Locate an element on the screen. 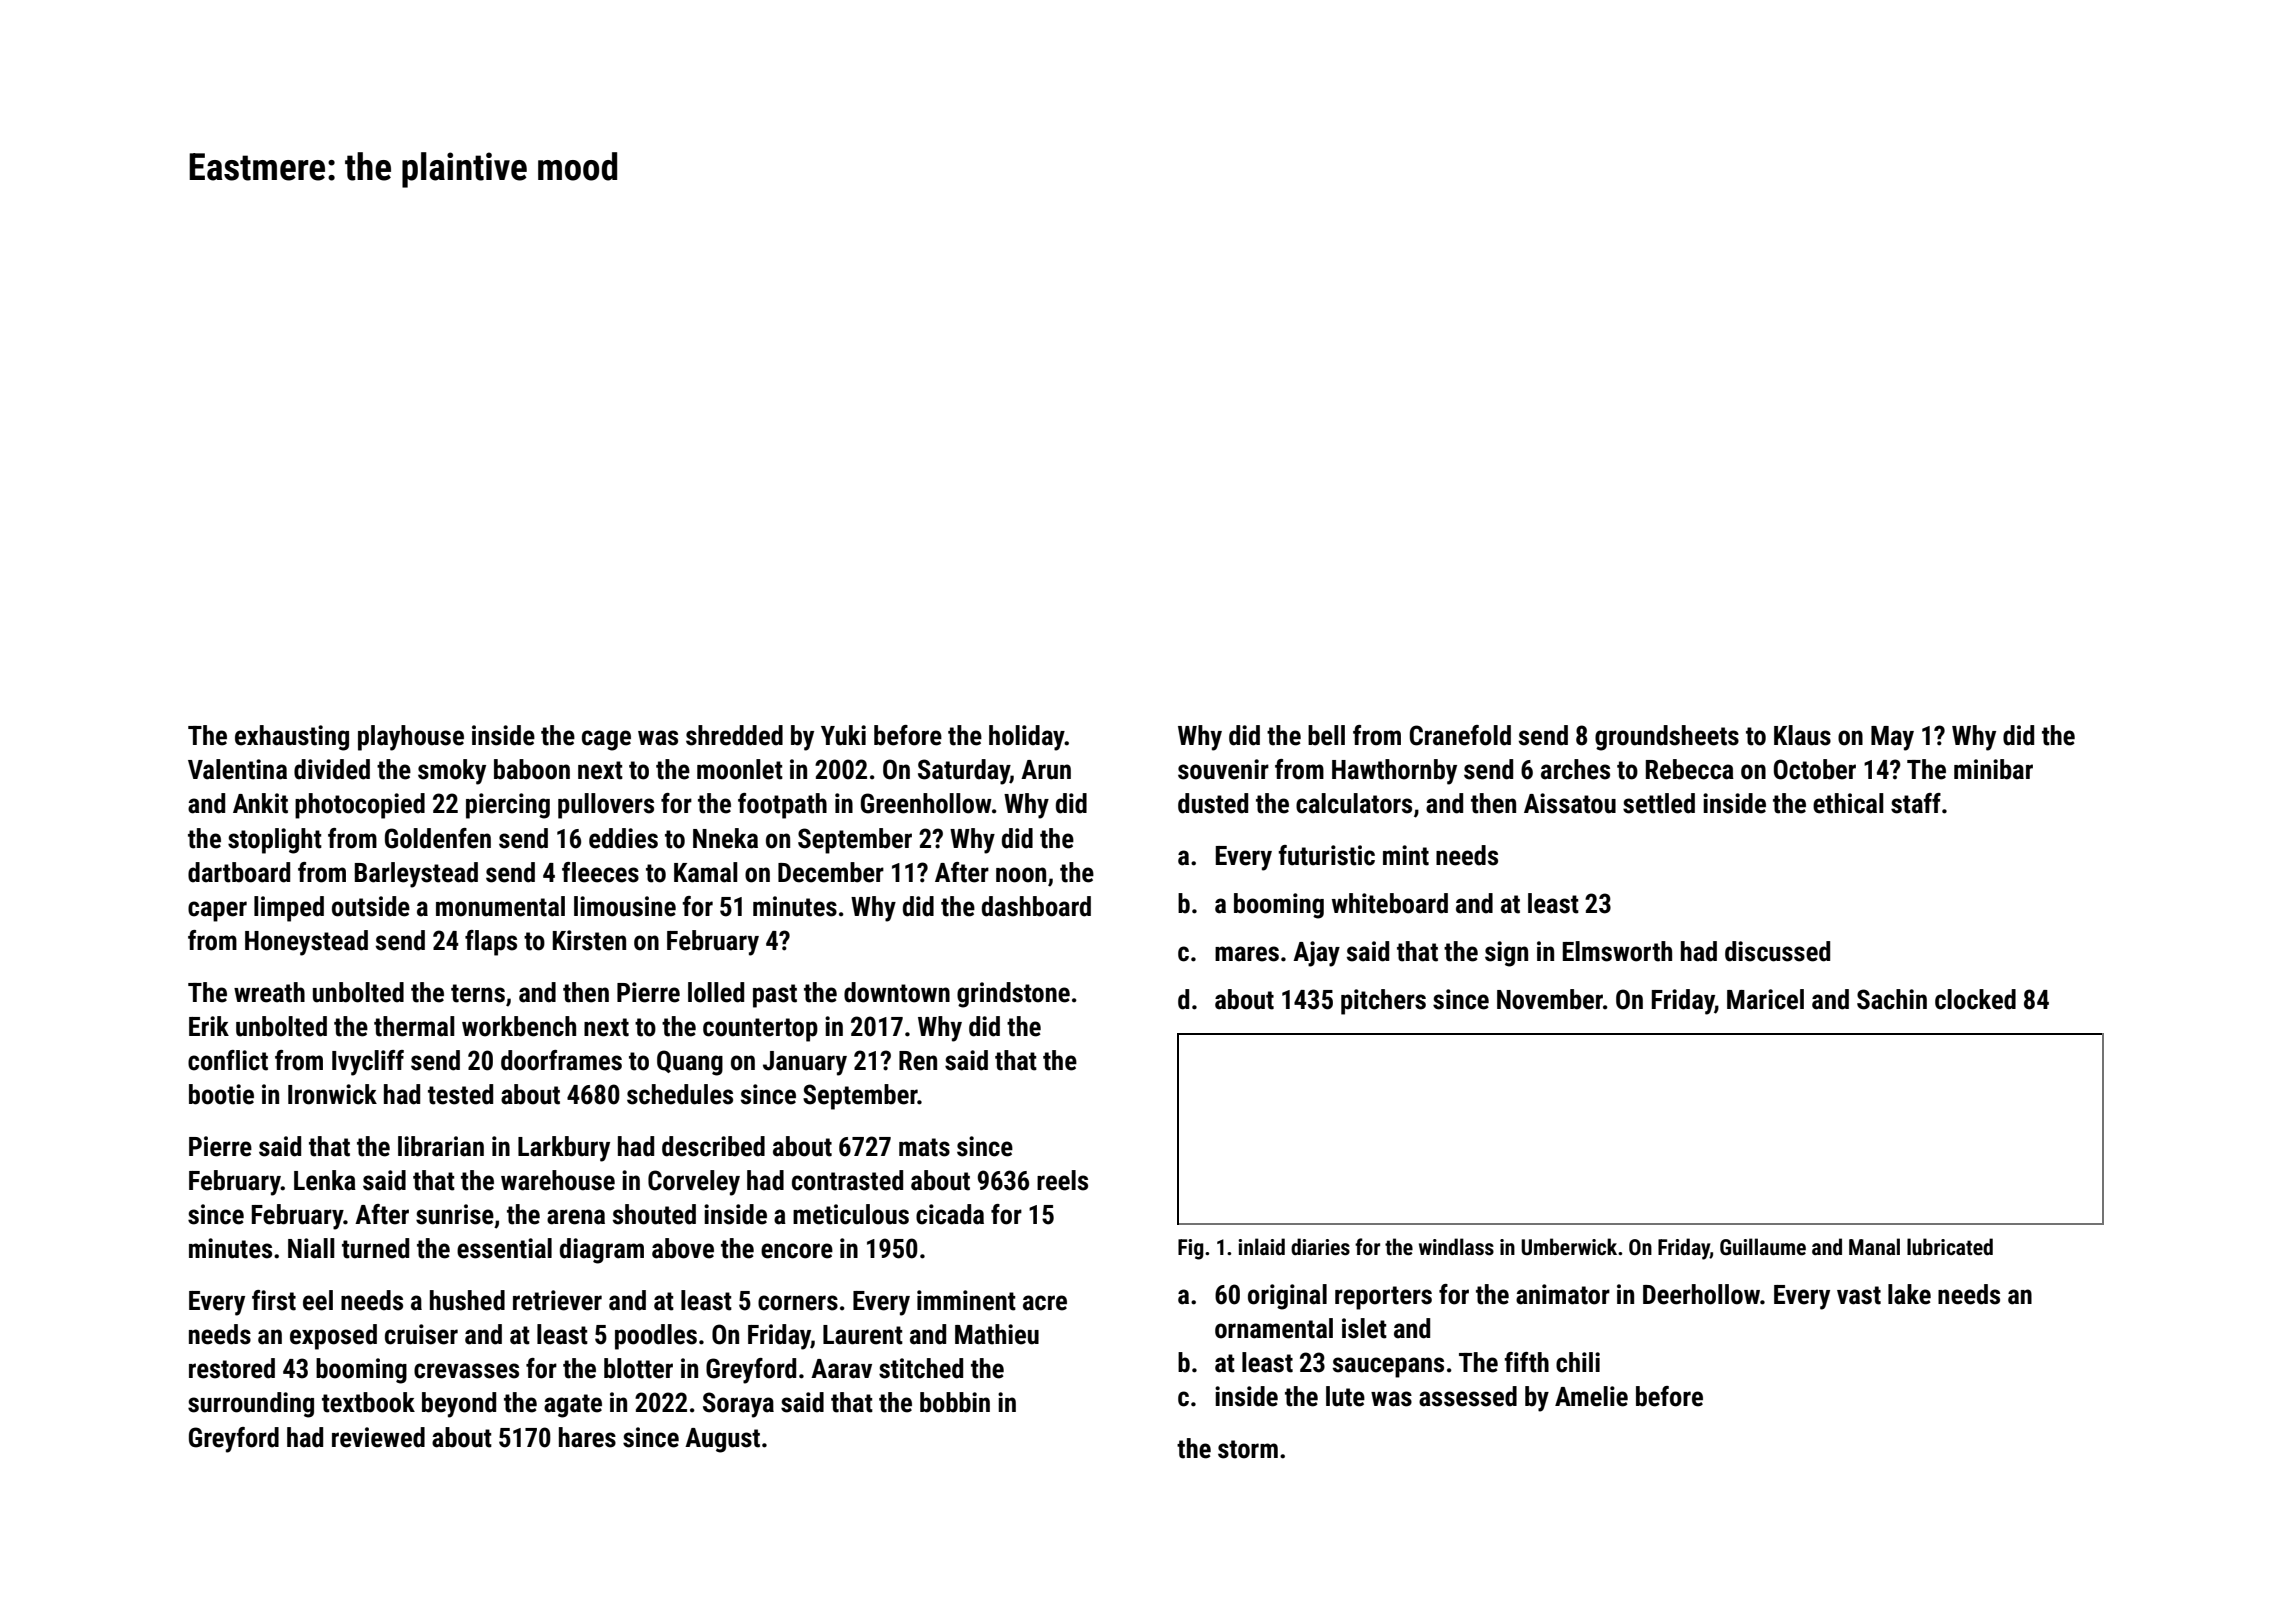 The width and height of the screenshot is (2292, 1620). reviewed is located at coordinates (378, 1437).
